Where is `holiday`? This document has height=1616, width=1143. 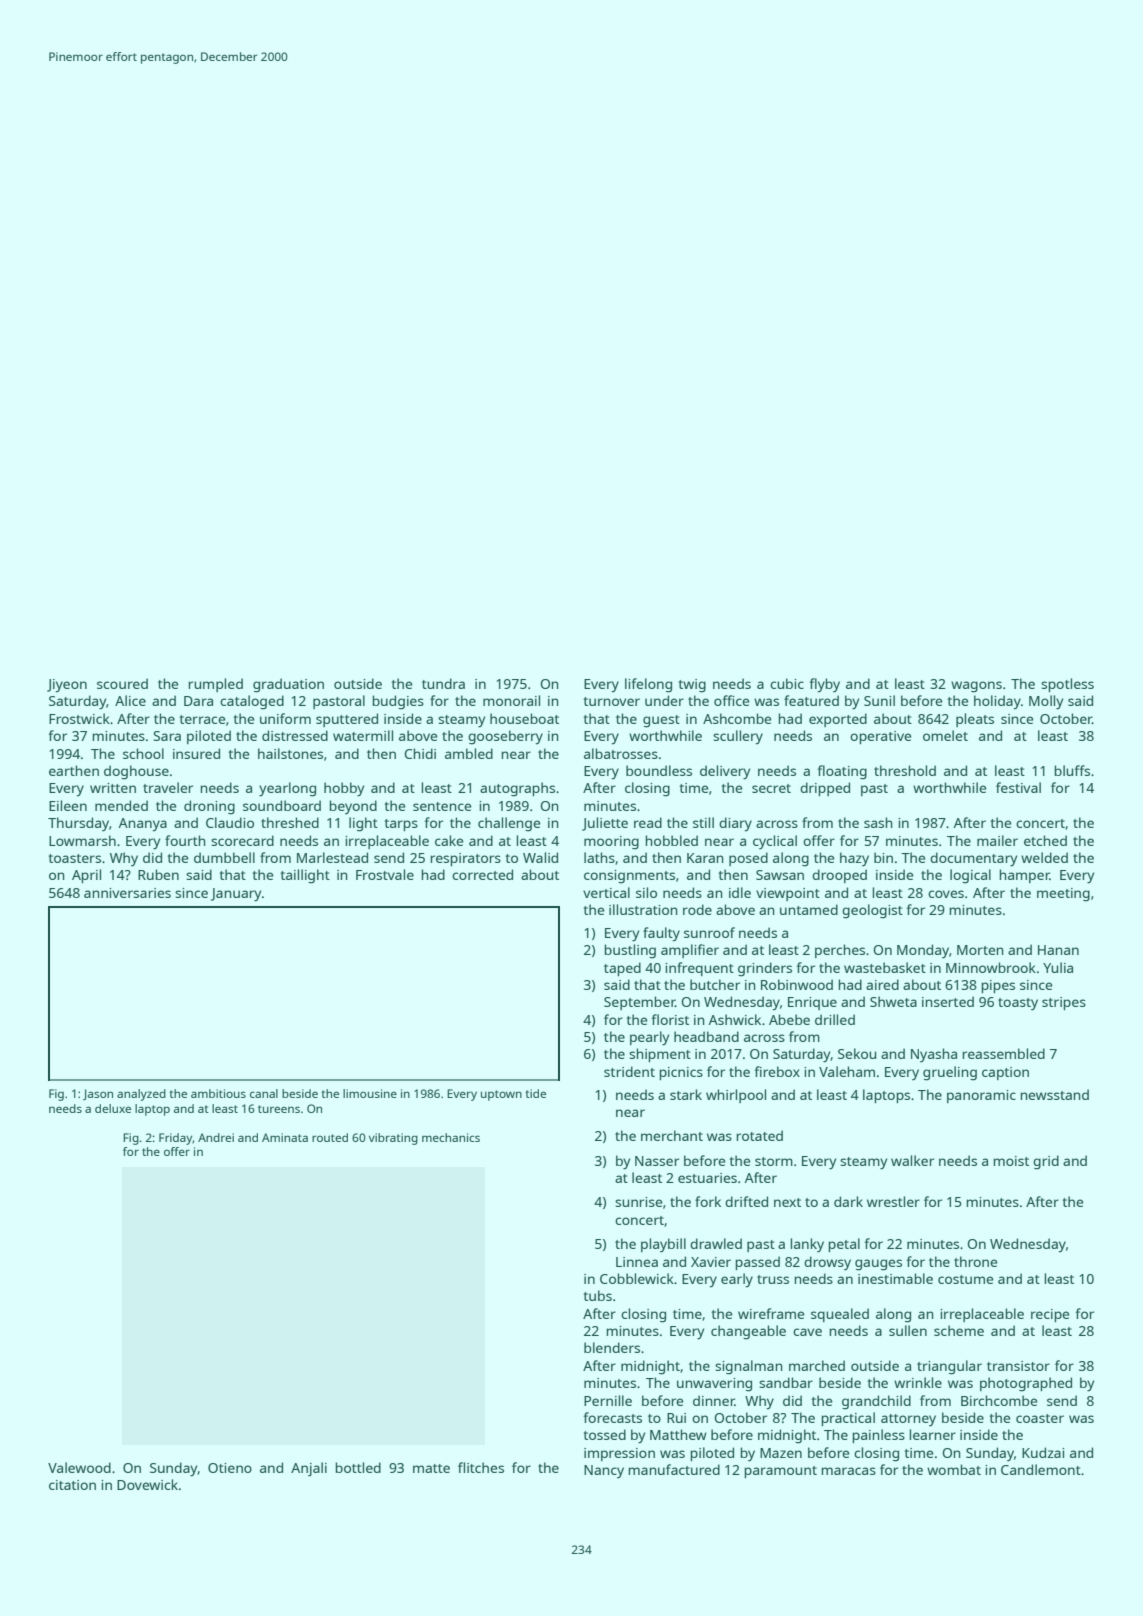
holiday is located at coordinates (997, 702).
